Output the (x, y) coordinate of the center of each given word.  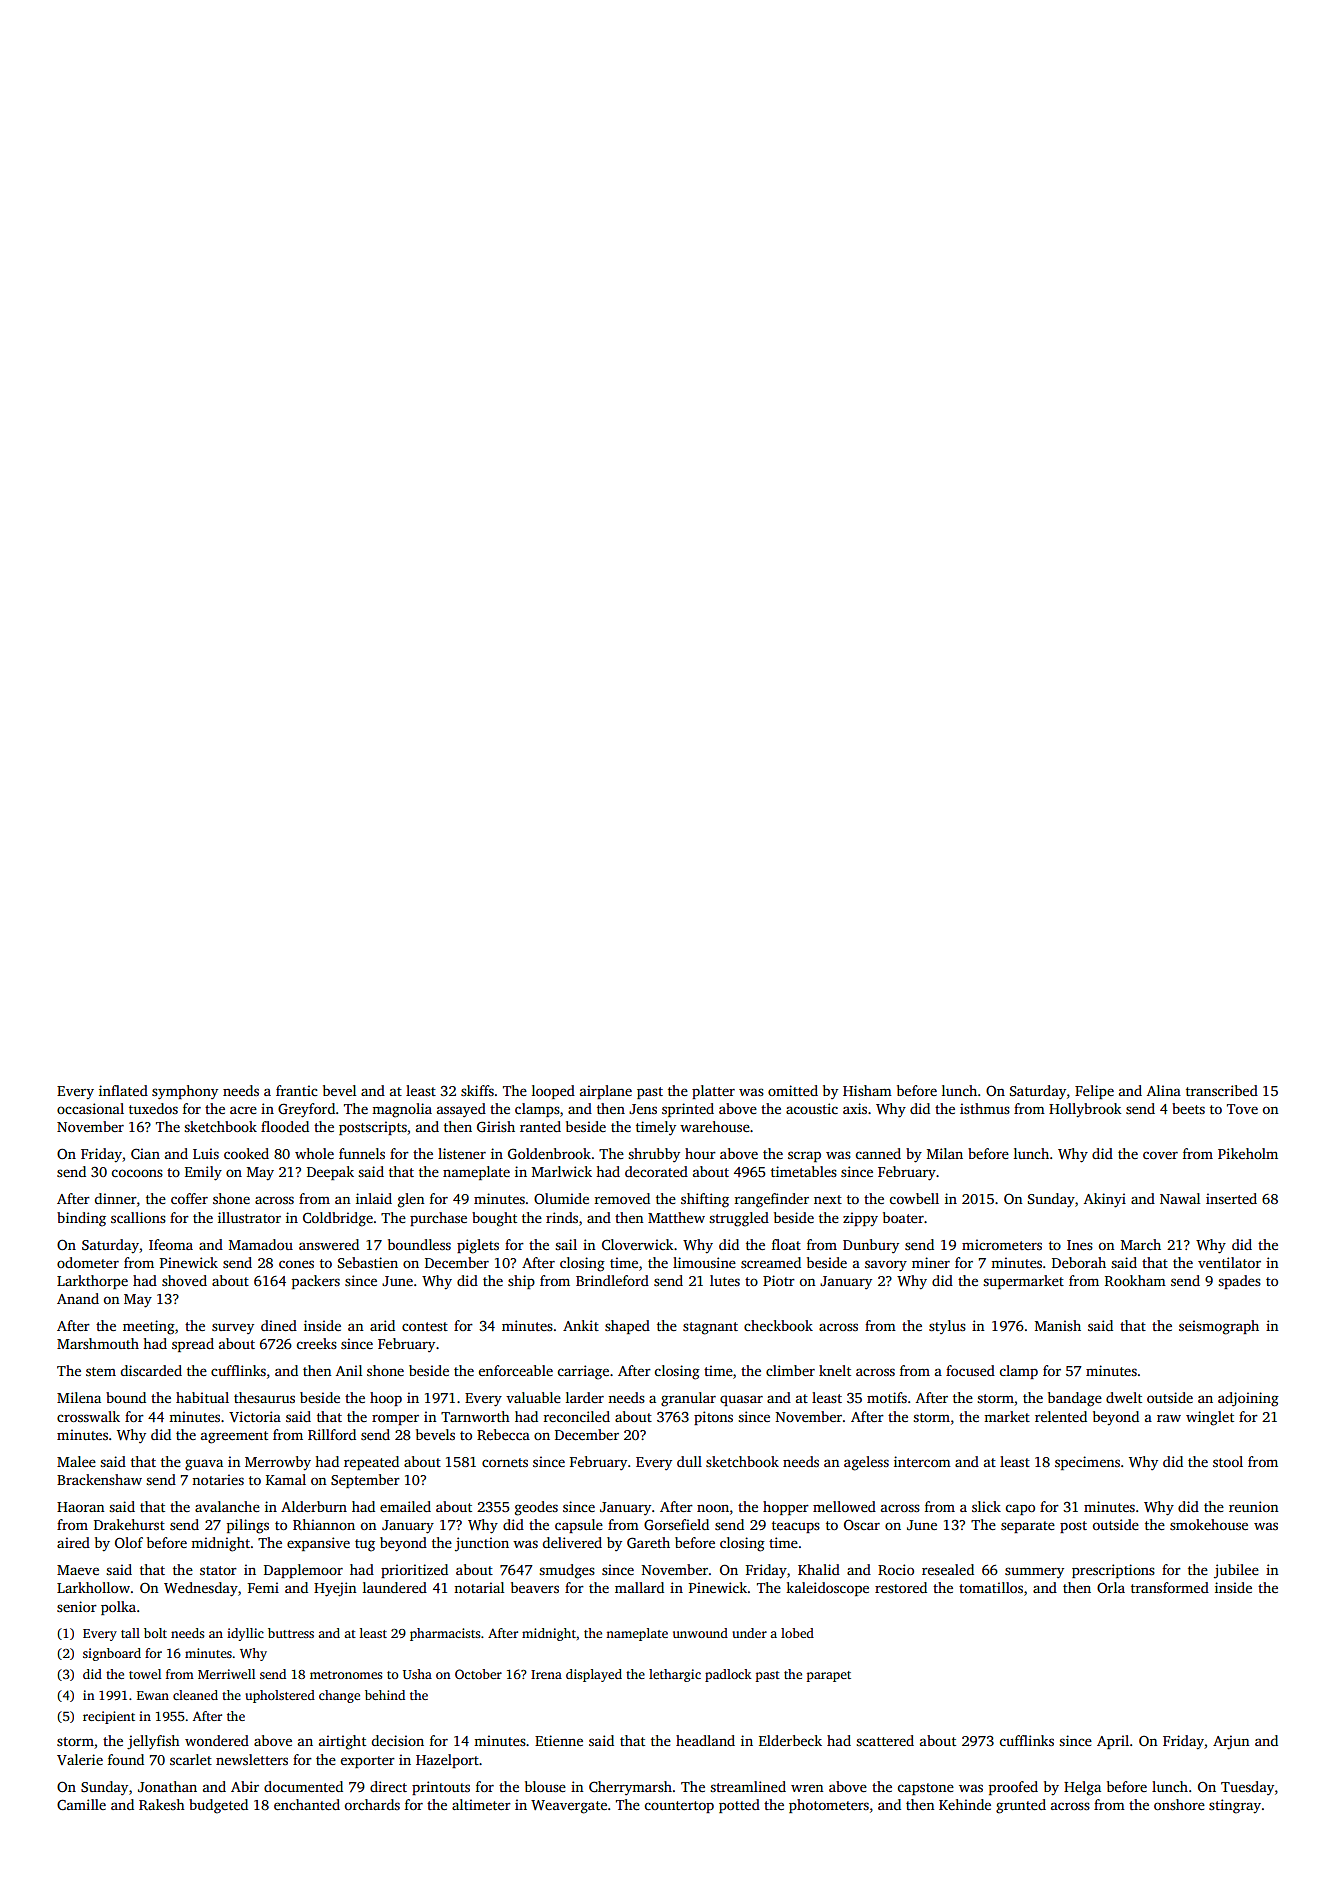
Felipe (1094, 1092)
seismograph (1219, 1327)
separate (1028, 1527)
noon (713, 1508)
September (365, 1481)
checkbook (778, 1325)
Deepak (330, 1173)
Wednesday (201, 1589)
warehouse (715, 1126)
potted (739, 1806)
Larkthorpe (92, 1282)
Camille (81, 1804)
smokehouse (1209, 1524)
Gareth (648, 1542)
